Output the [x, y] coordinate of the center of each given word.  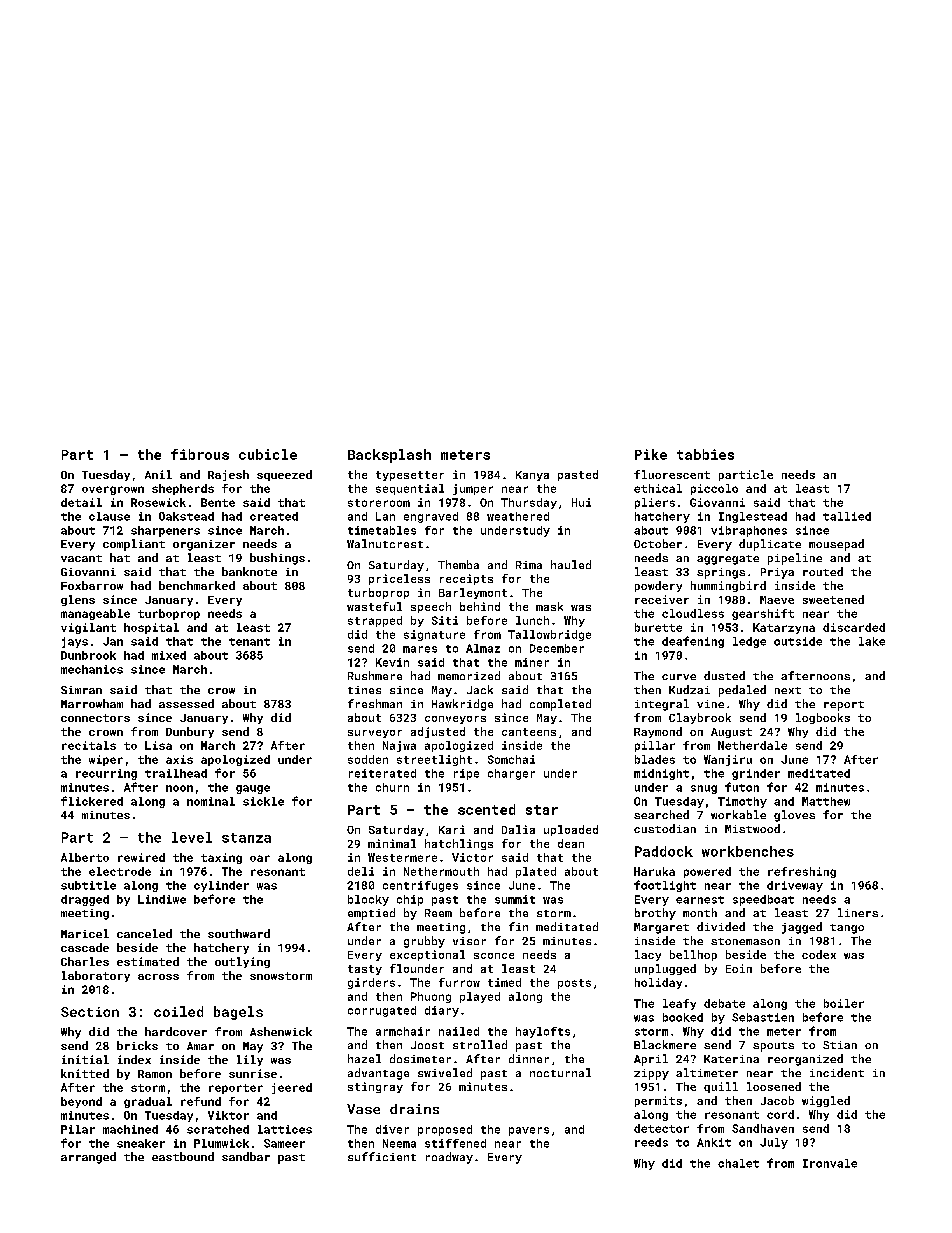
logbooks [823, 718]
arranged [88, 1158]
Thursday [529, 503]
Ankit [714, 1142]
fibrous [200, 454]
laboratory [96, 976]
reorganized [805, 1060]
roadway [449, 1158]
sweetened [833, 599]
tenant [249, 642]
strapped [375, 621]
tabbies [705, 454]
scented [486, 809]
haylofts [543, 1032]
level [192, 837]
